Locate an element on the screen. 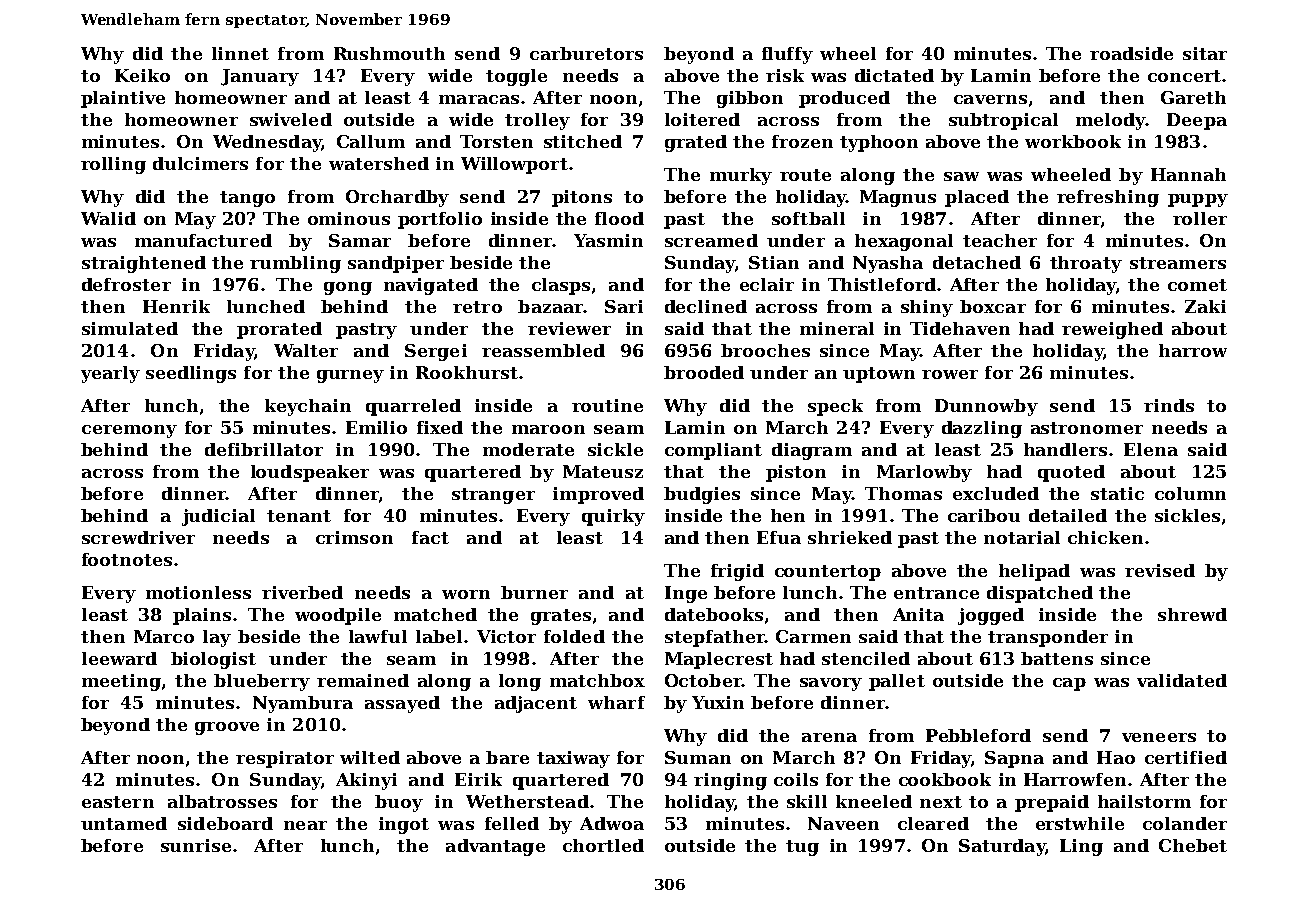  Dunnowby is located at coordinates (986, 407).
